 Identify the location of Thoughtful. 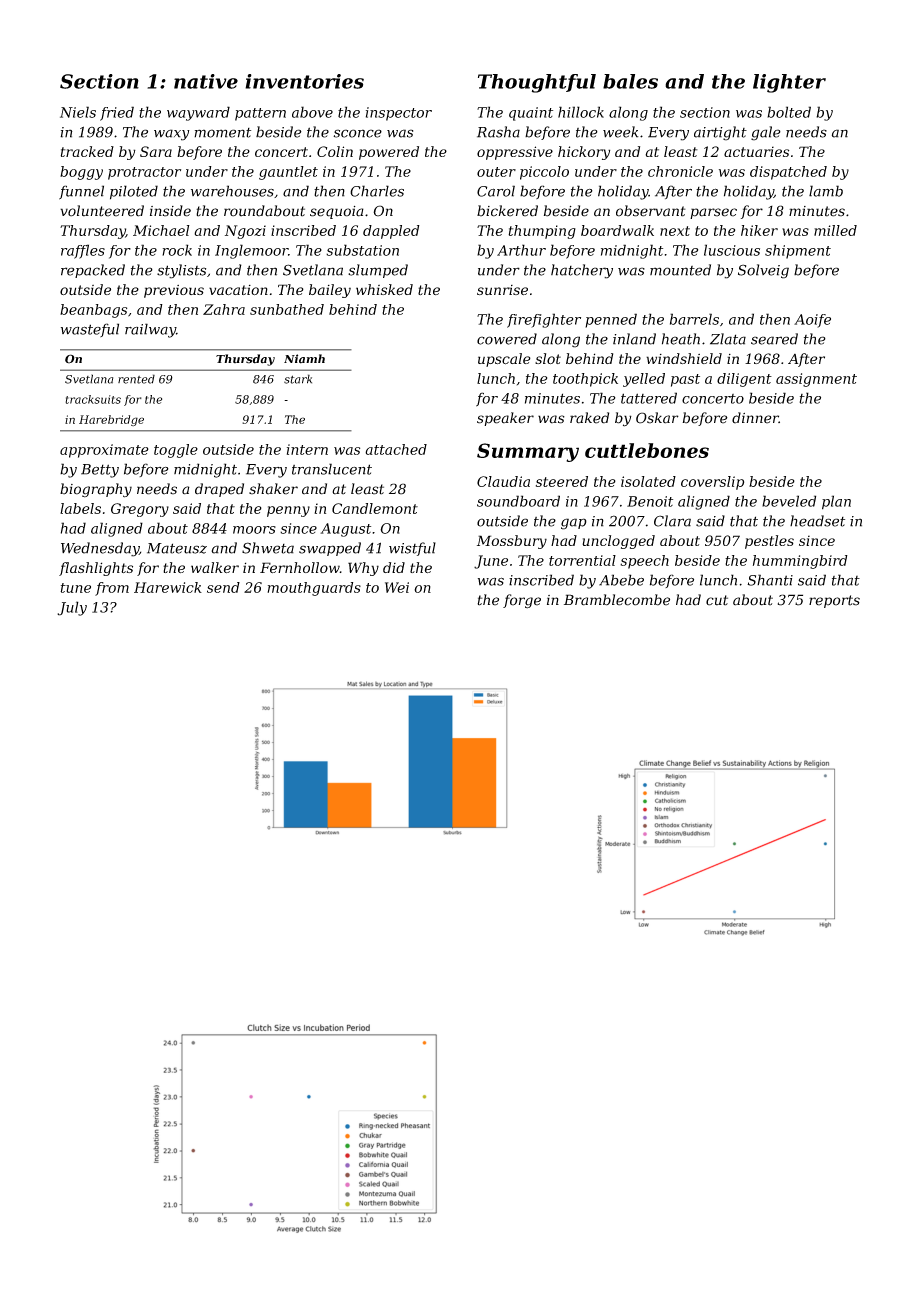
(537, 83).
